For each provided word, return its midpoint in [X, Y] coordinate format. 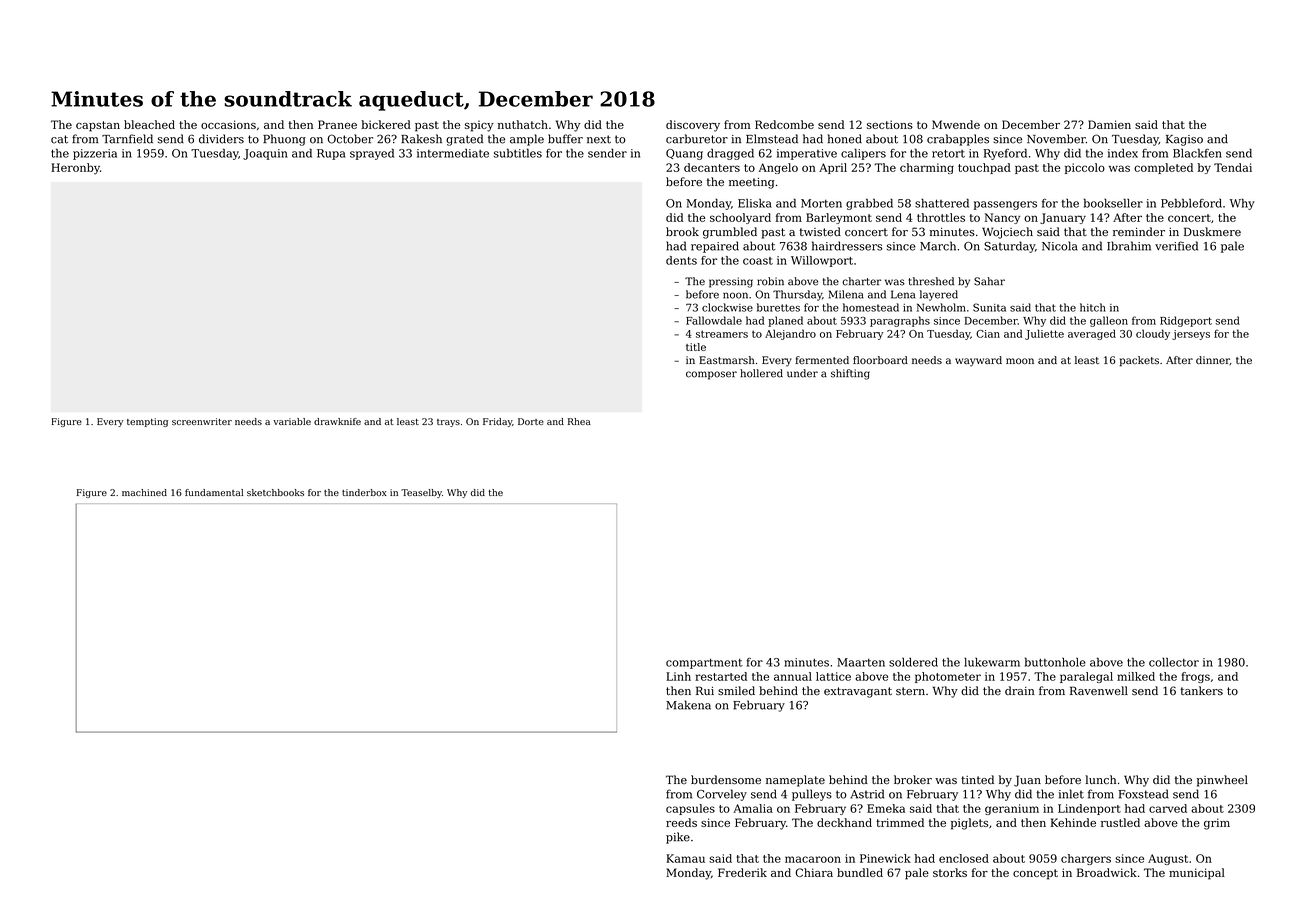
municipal [1197, 874]
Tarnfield [127, 139]
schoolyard [740, 218]
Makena [688, 705]
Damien [1109, 124]
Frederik [742, 872]
